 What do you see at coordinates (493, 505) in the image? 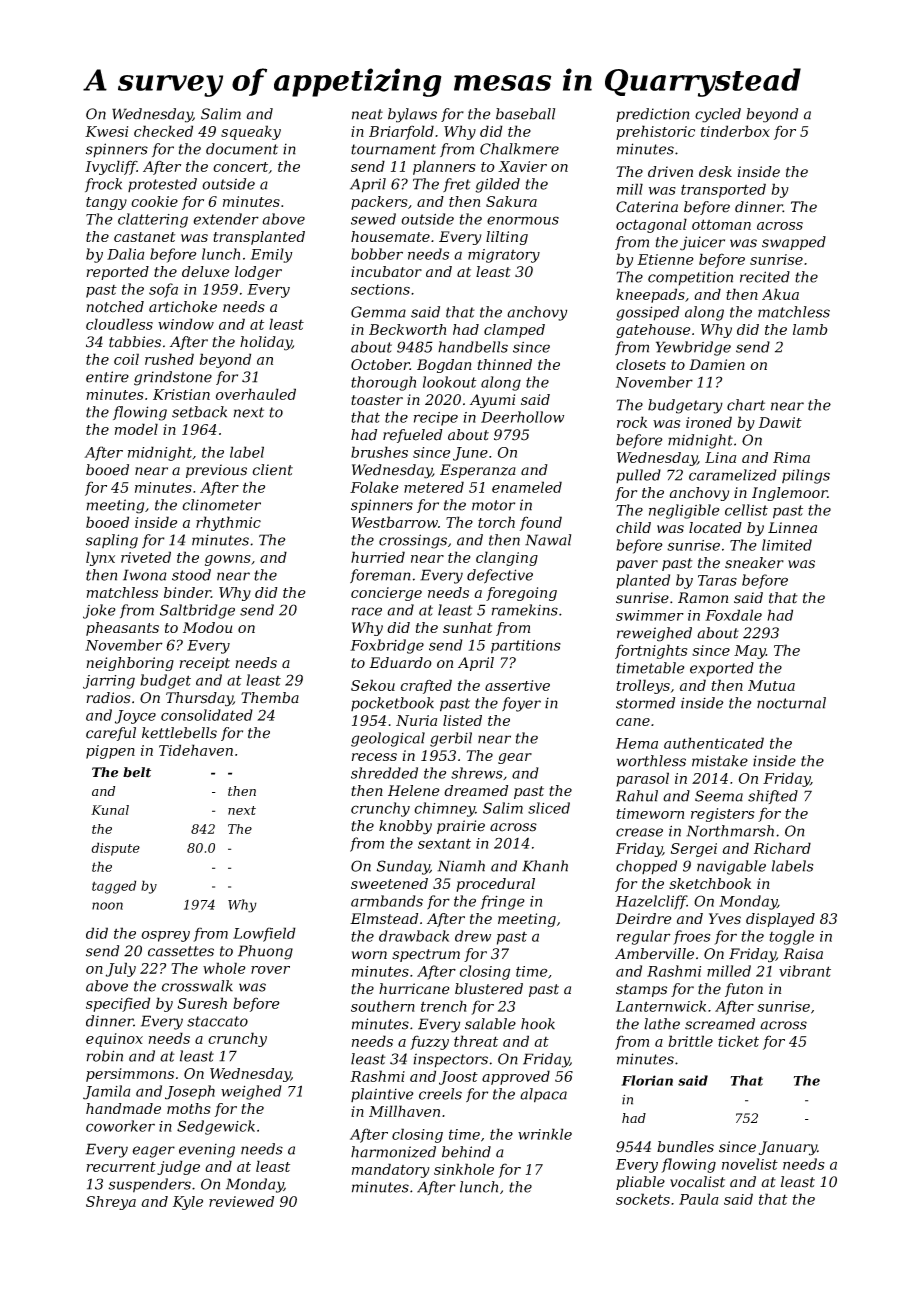
I see `motor` at bounding box center [493, 505].
